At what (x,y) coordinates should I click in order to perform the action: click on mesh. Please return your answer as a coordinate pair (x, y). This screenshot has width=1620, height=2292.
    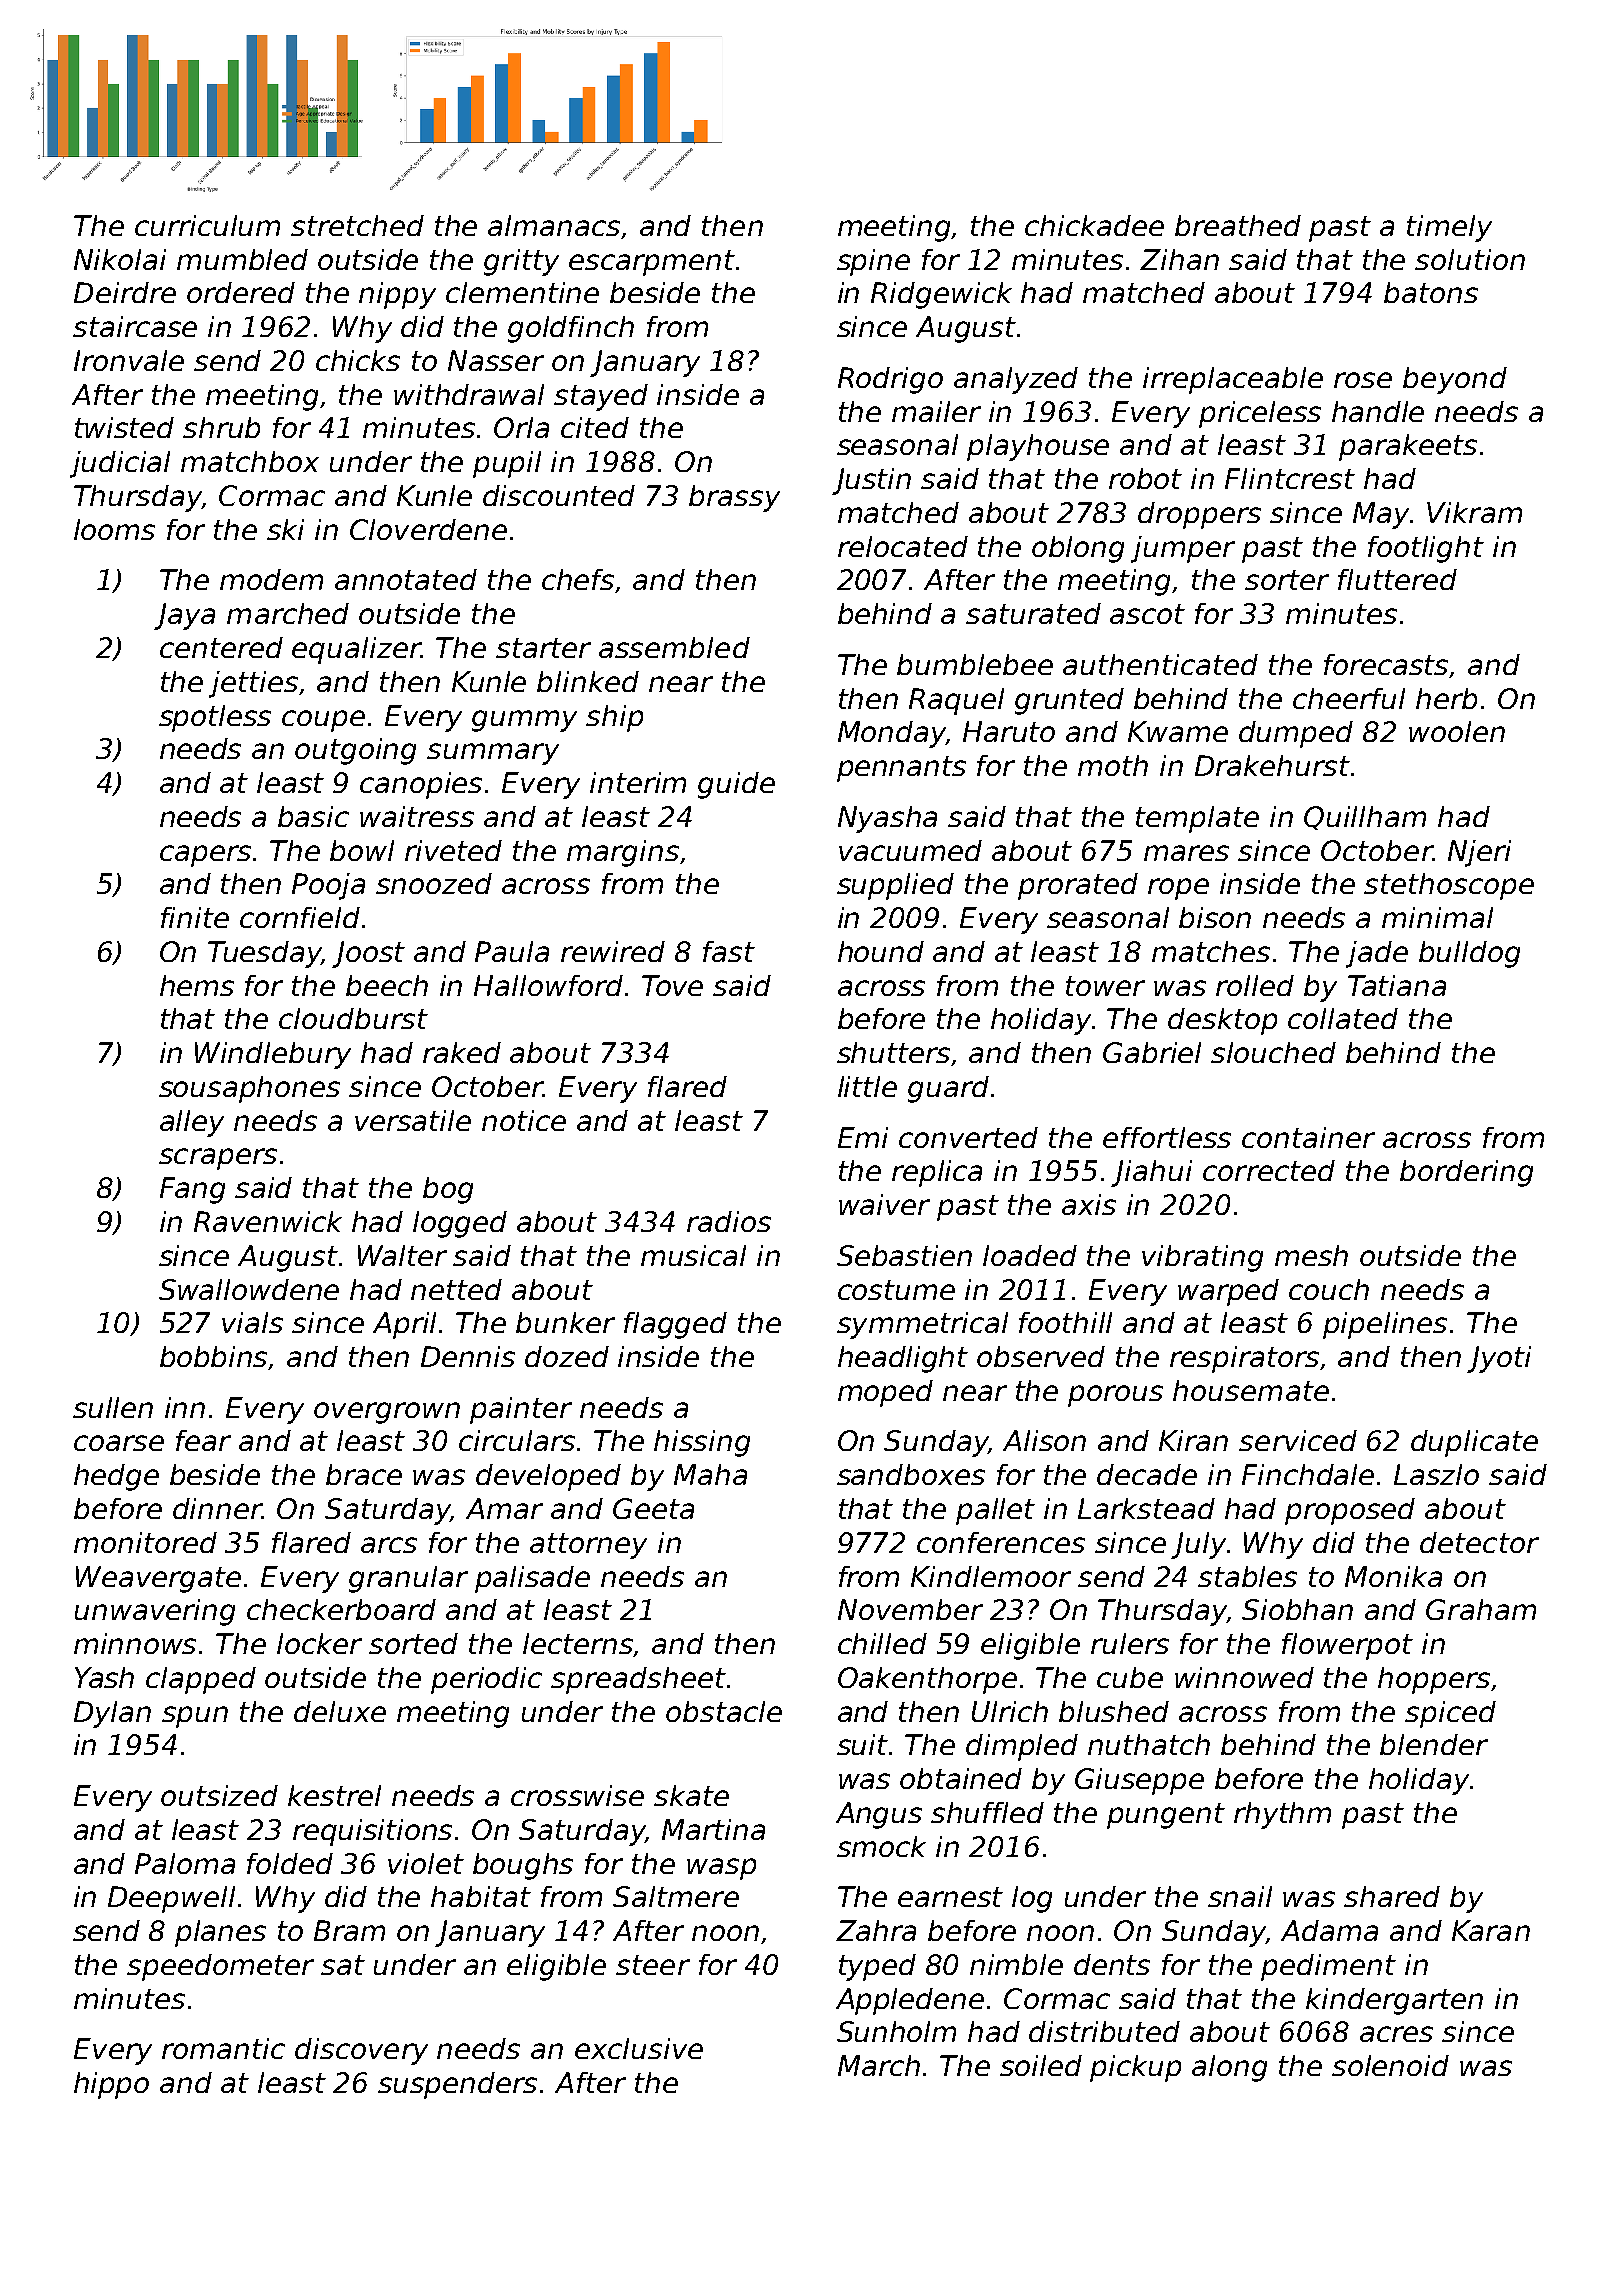
    Looking at the image, I should click on (1311, 1255).
